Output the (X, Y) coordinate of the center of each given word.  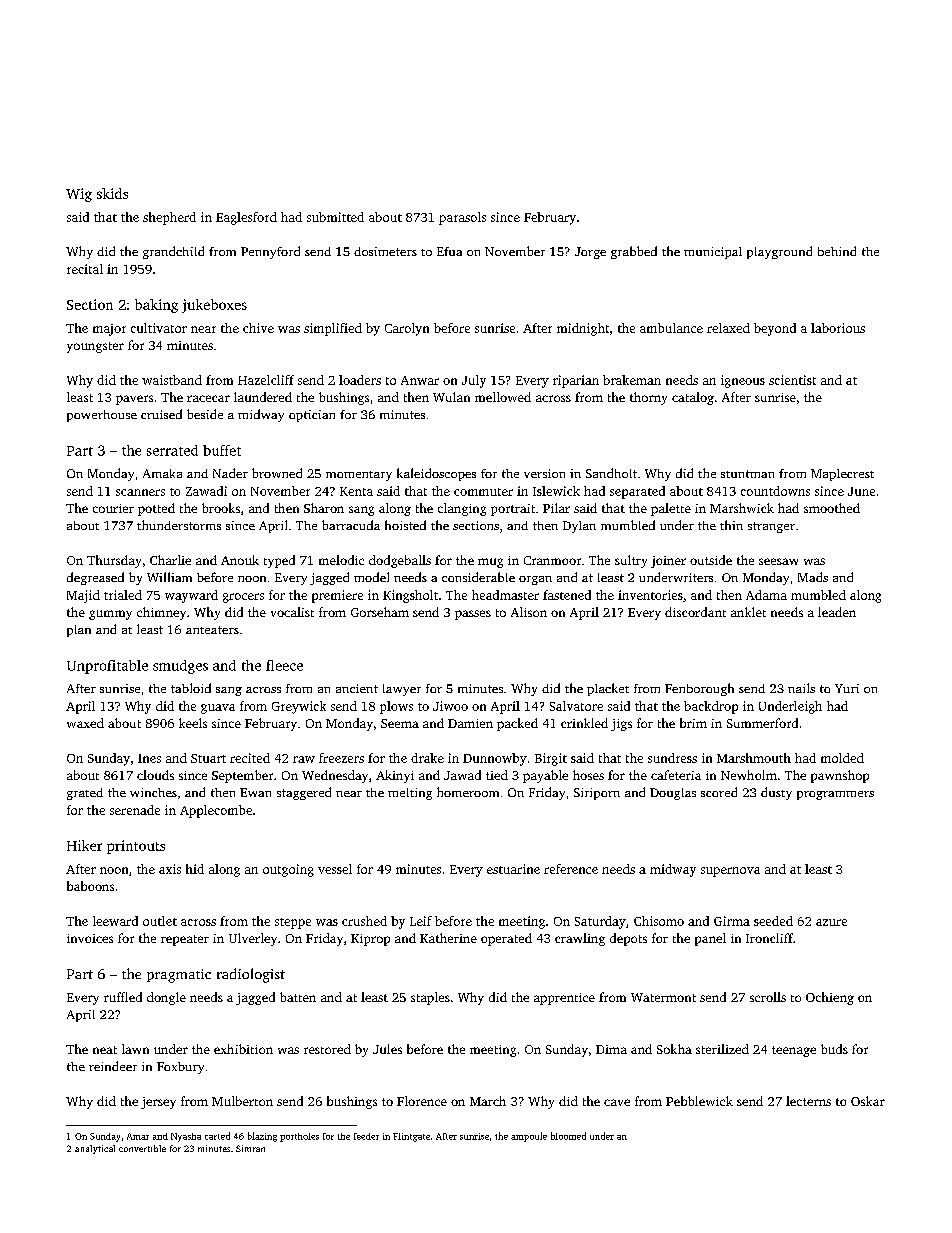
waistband (172, 380)
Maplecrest (842, 475)
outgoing (288, 870)
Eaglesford (246, 218)
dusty (776, 793)
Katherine (448, 938)
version (544, 473)
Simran (250, 1148)
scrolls (768, 997)
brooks (221, 508)
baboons (90, 886)
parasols (462, 218)
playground (779, 252)
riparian (576, 381)
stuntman (747, 474)
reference (571, 869)
